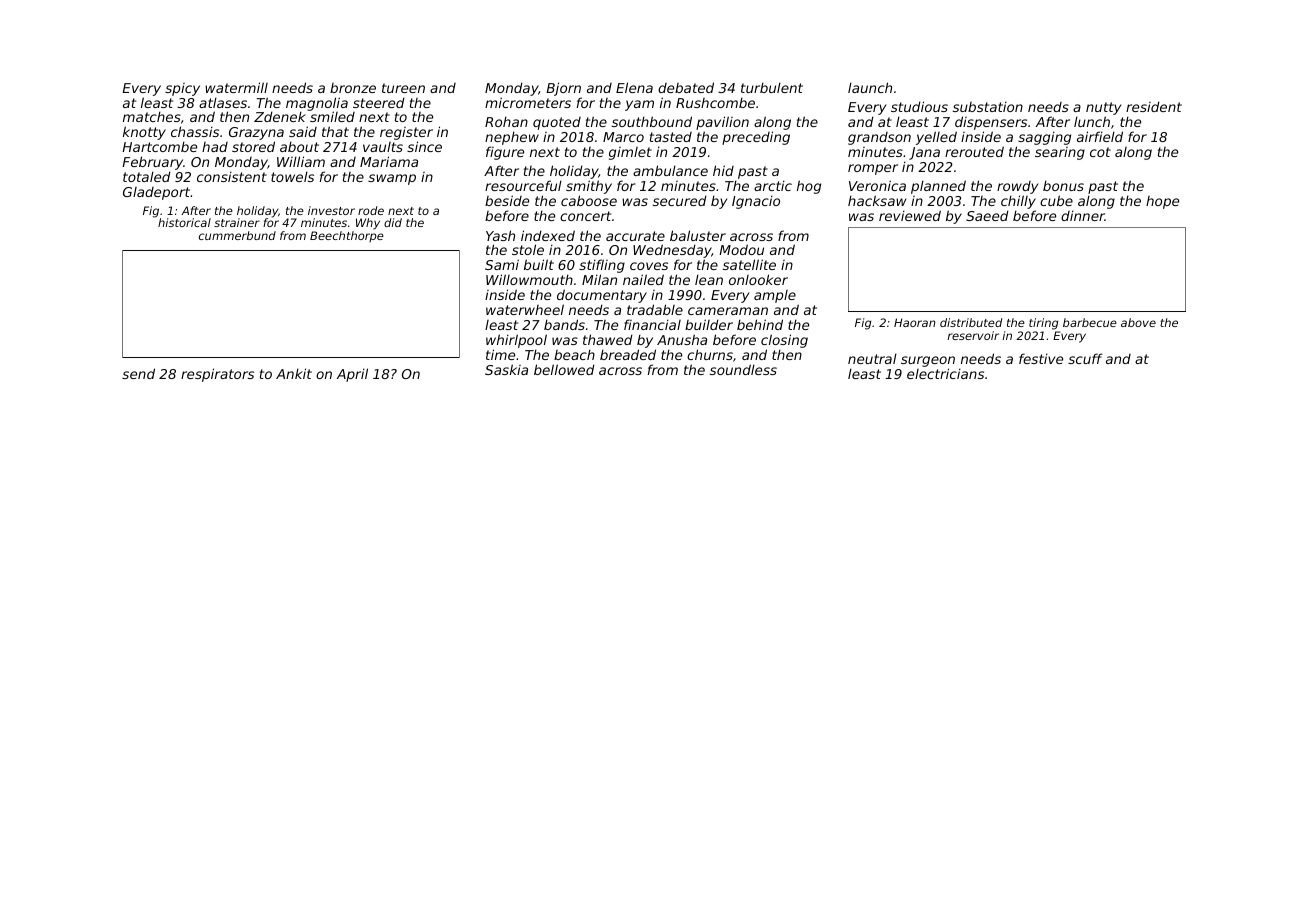 The image size is (1308, 924). What do you see at coordinates (144, 133) in the image?
I see `knotty` at bounding box center [144, 133].
